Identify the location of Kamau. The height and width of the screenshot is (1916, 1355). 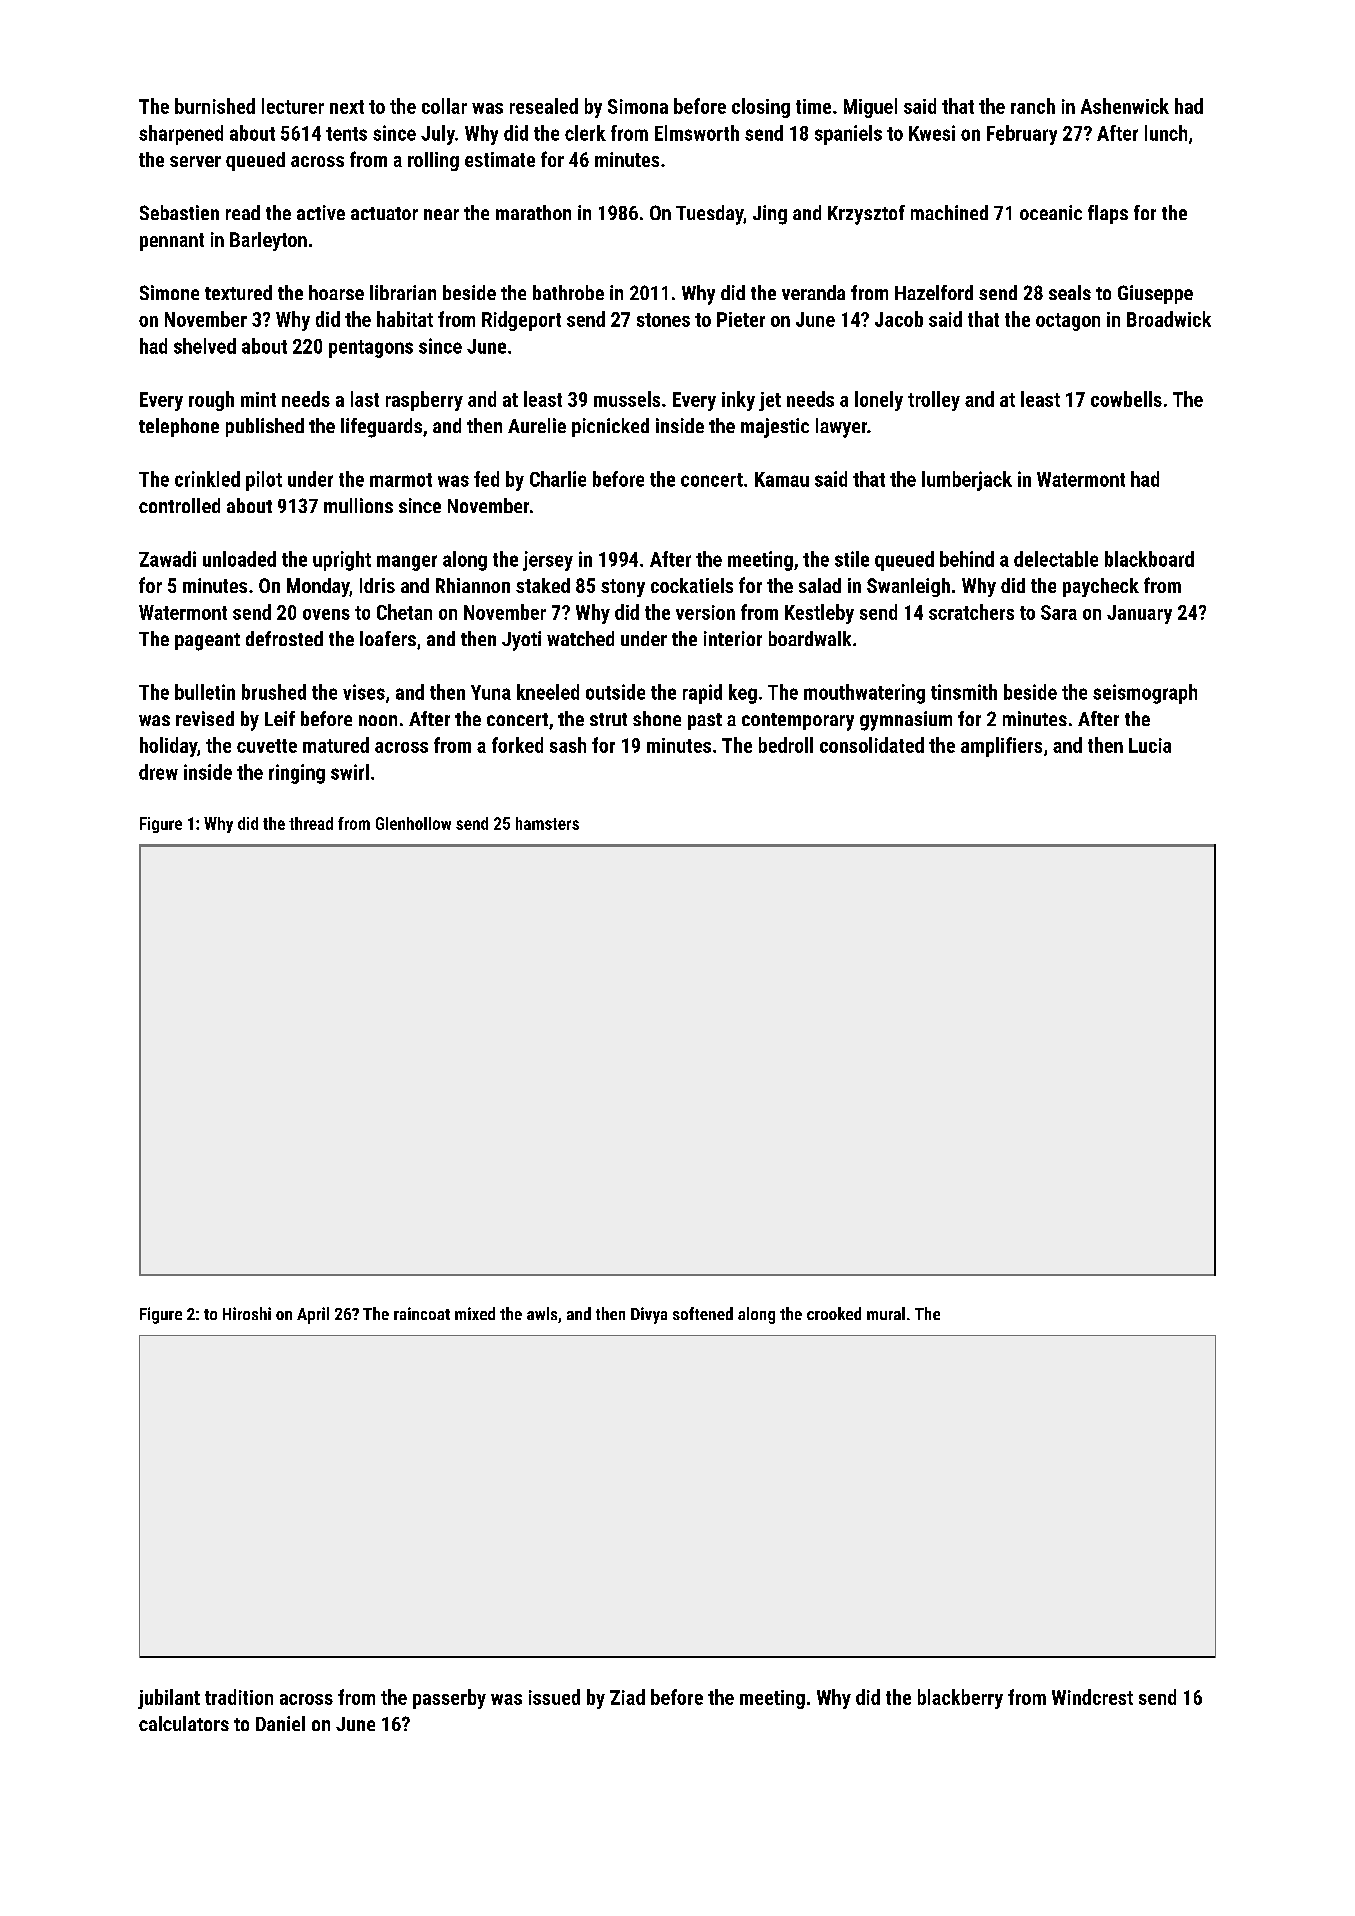
(782, 479).
